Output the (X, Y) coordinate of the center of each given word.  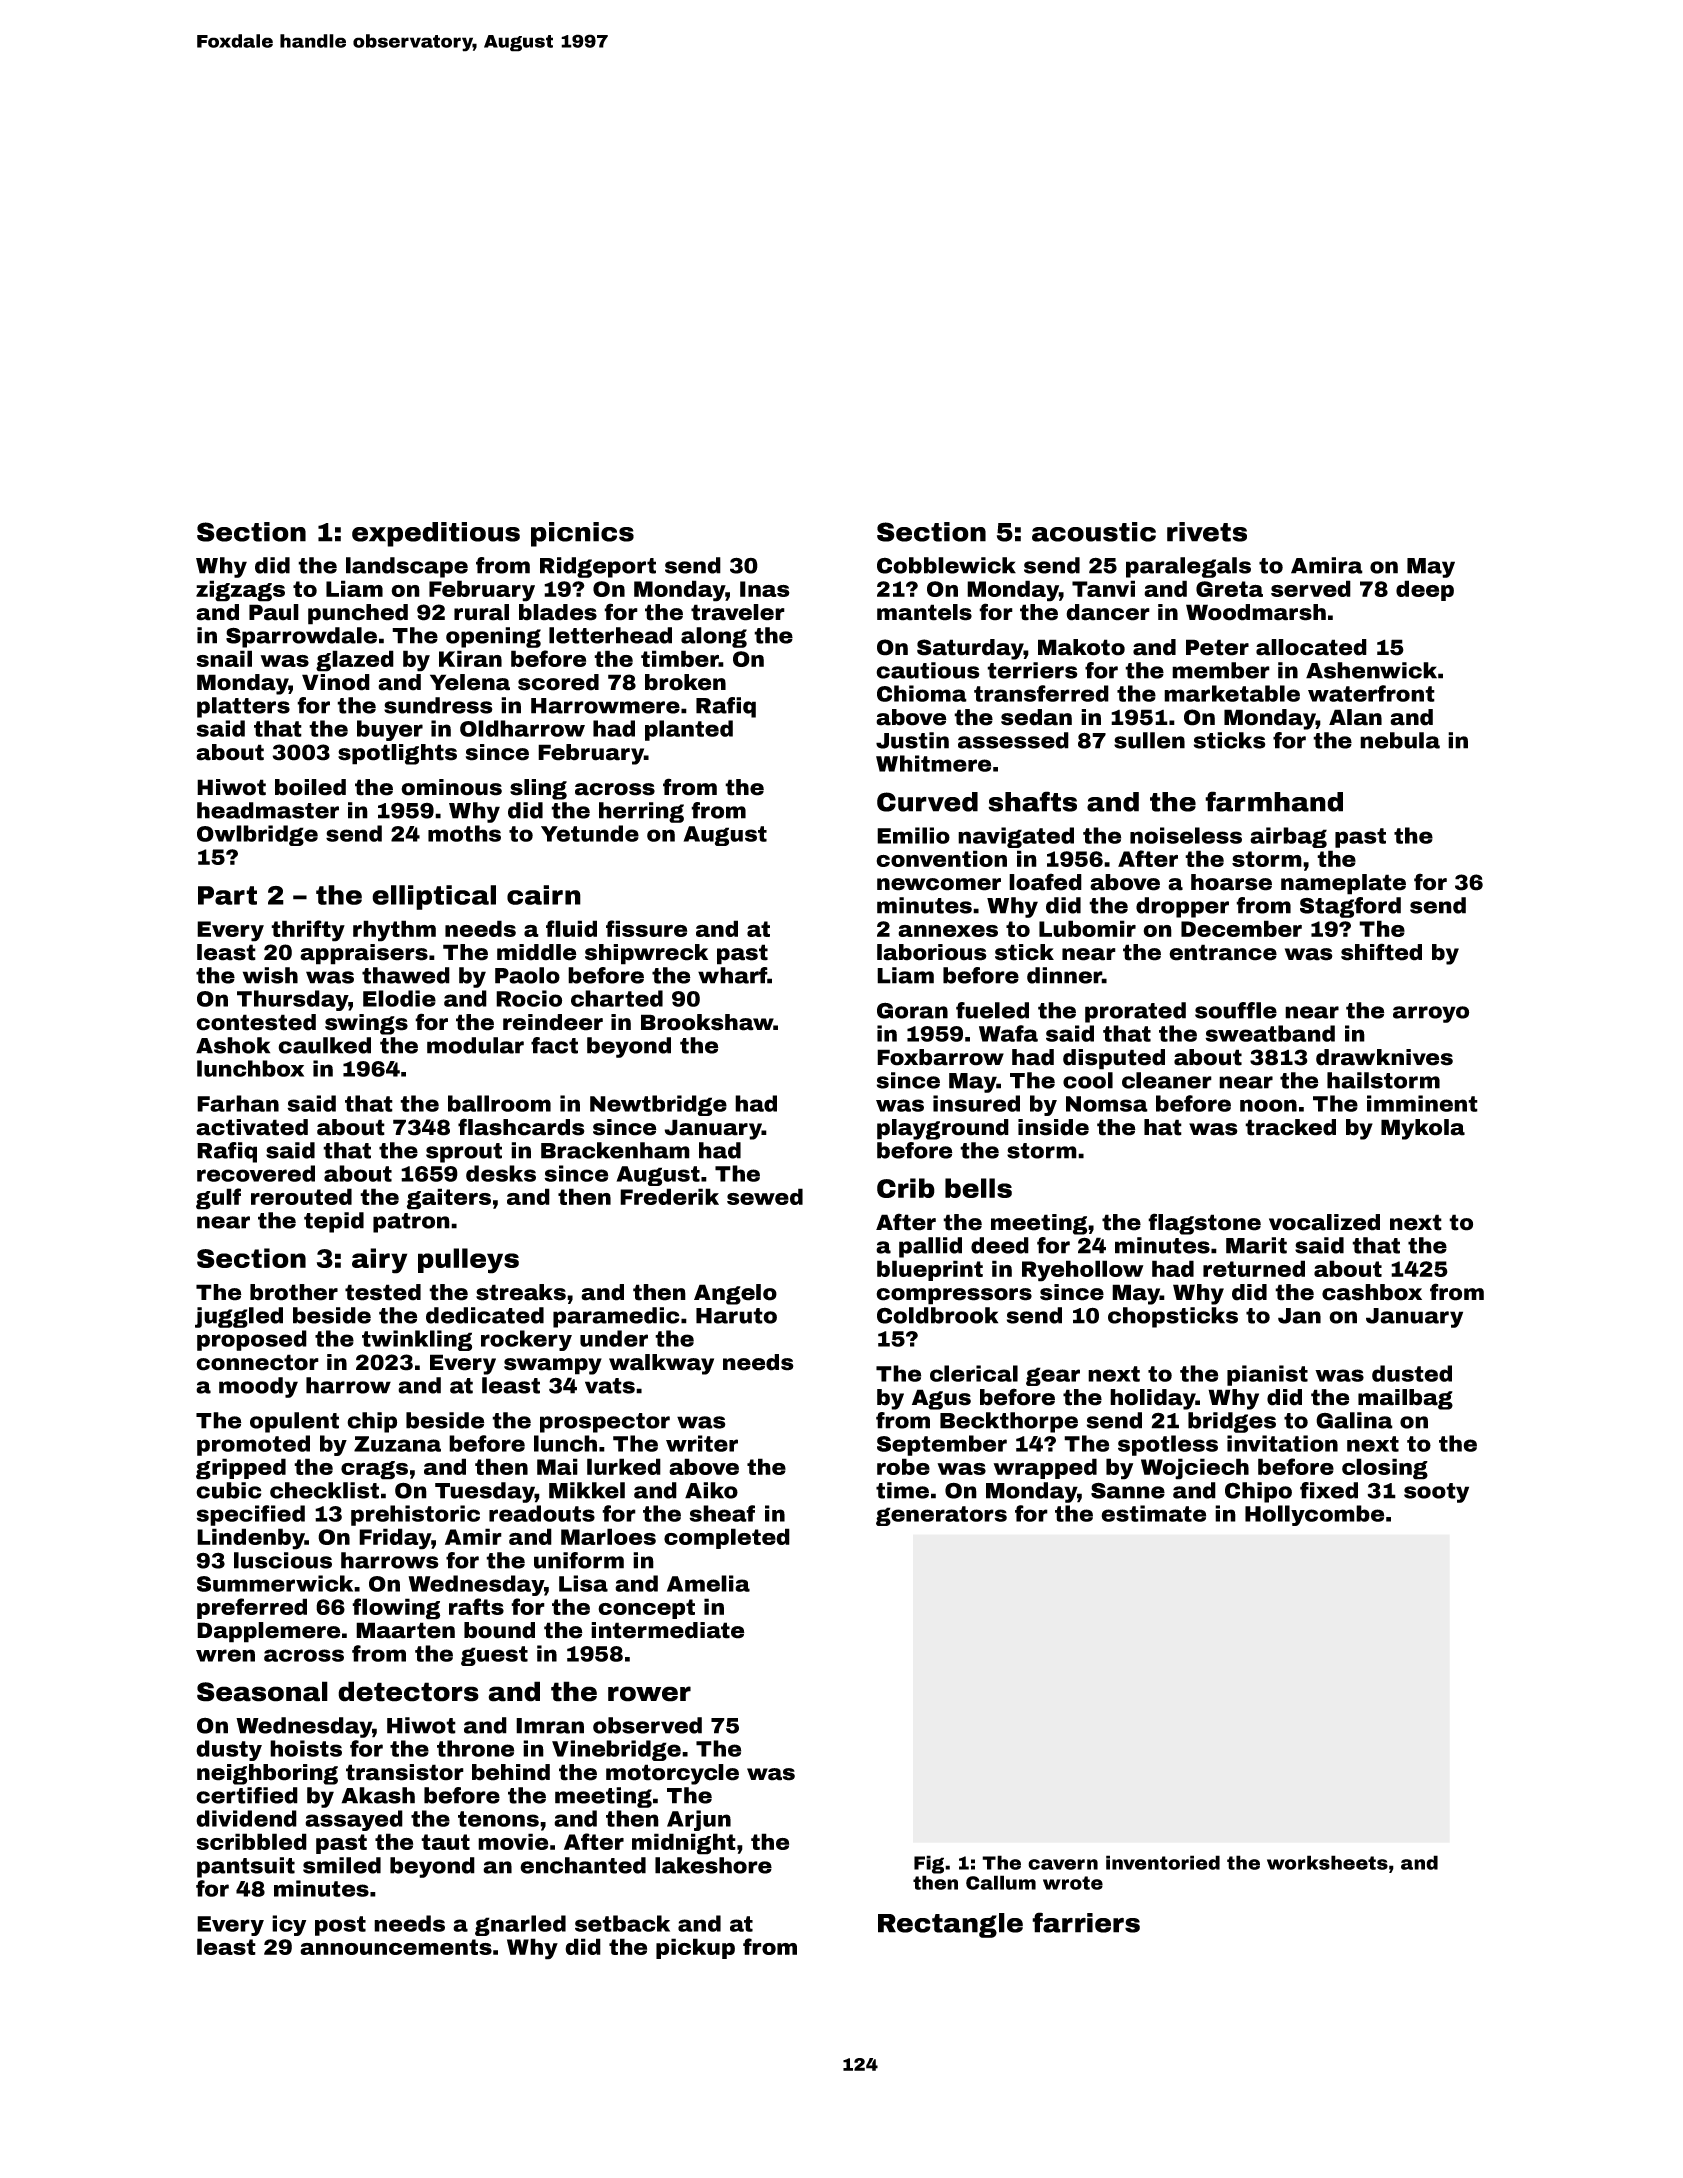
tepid (334, 1222)
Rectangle (950, 1925)
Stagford (1350, 907)
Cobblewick (946, 565)
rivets (1207, 532)
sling (538, 789)
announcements (396, 1947)
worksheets (1327, 1862)
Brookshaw (707, 1022)
